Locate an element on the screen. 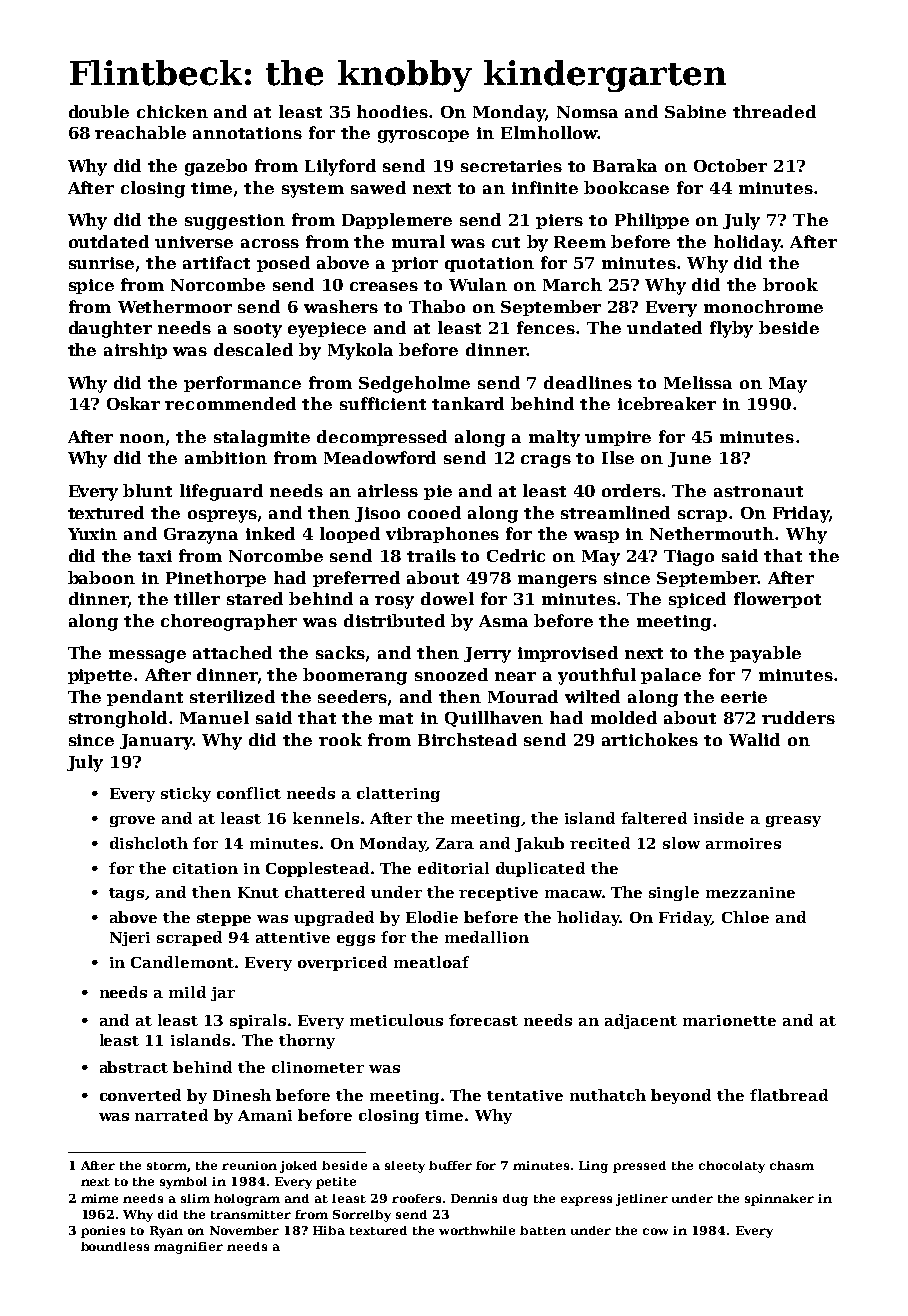 The height and width of the screenshot is (1316, 908). undated is located at coordinates (664, 327).
